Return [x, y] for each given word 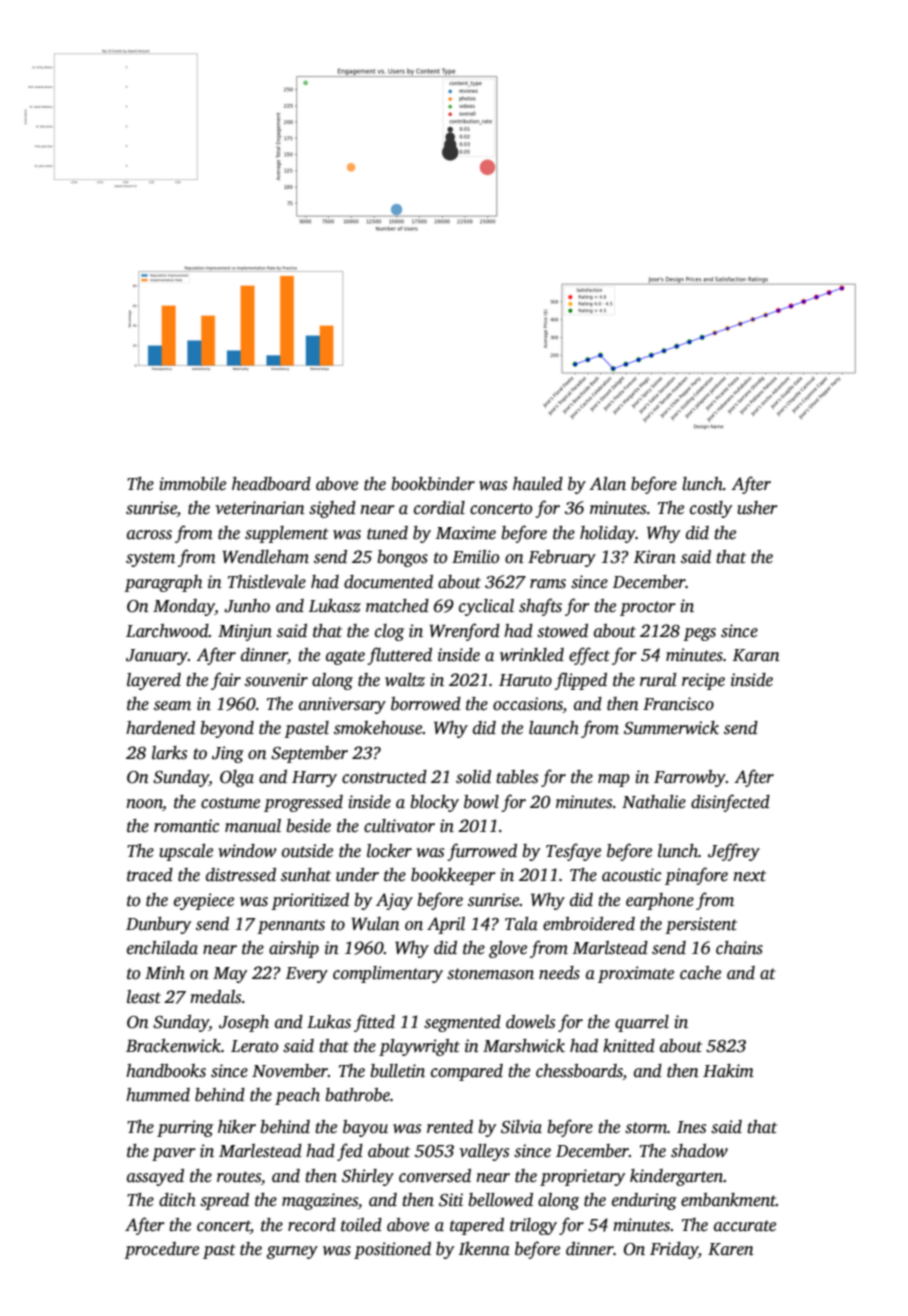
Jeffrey [734, 852]
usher [757, 508]
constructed [384, 777]
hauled [538, 484]
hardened [160, 728]
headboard [271, 484]
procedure [161, 1250]
